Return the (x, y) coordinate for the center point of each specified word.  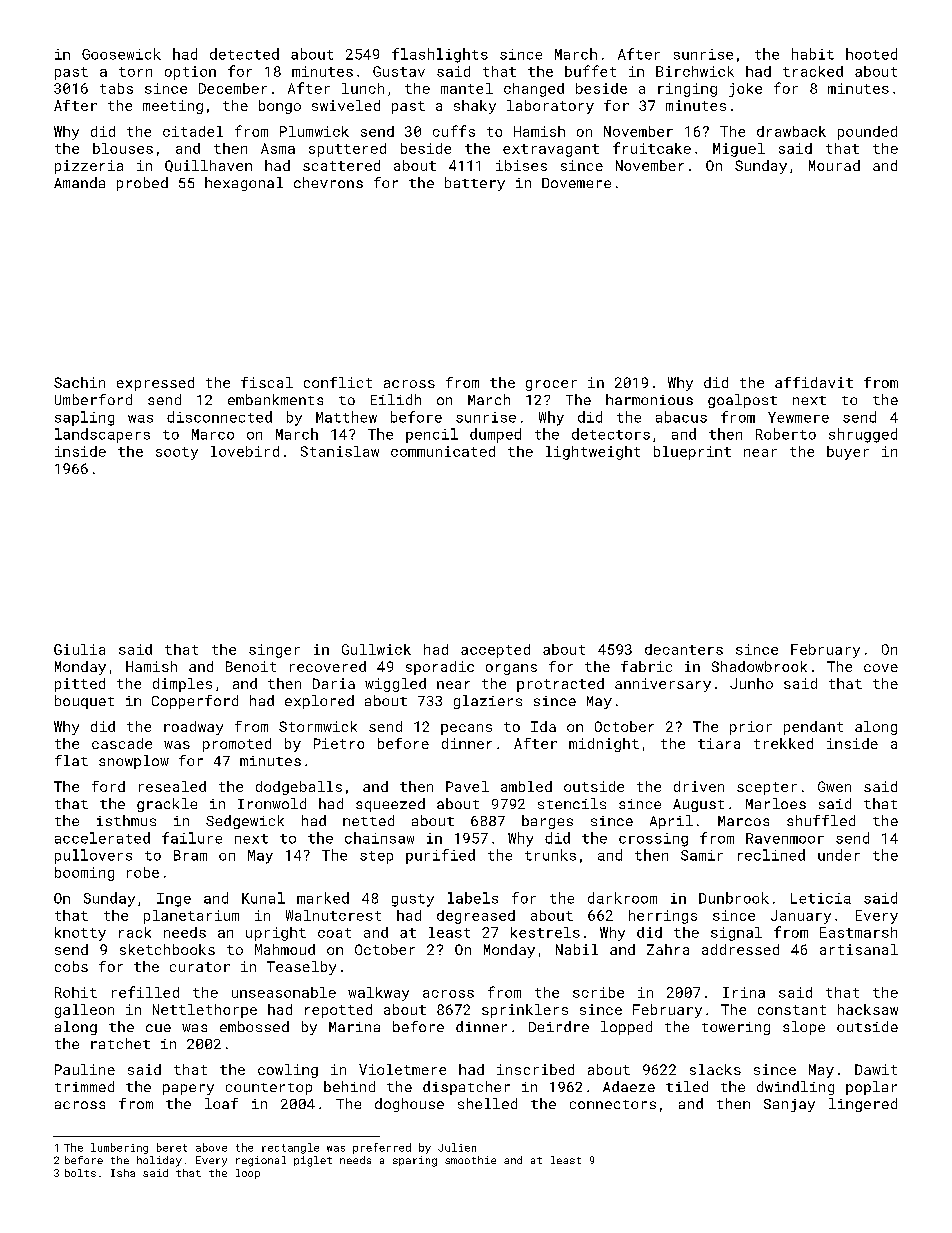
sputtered (347, 150)
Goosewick (121, 54)
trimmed (84, 1086)
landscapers (102, 435)
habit (813, 54)
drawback (791, 131)
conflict (338, 382)
